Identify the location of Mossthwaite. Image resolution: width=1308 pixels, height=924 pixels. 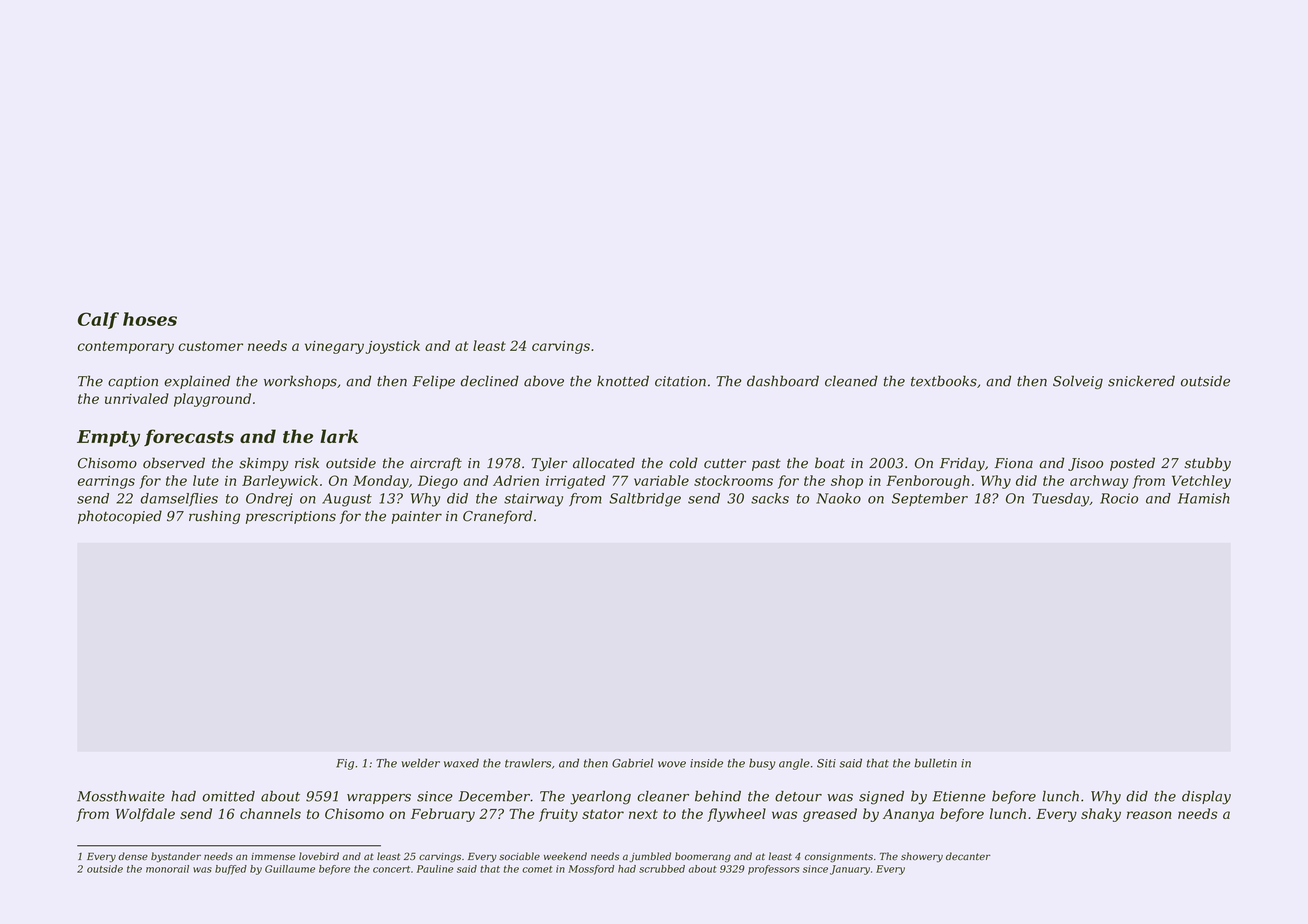
(121, 796).
